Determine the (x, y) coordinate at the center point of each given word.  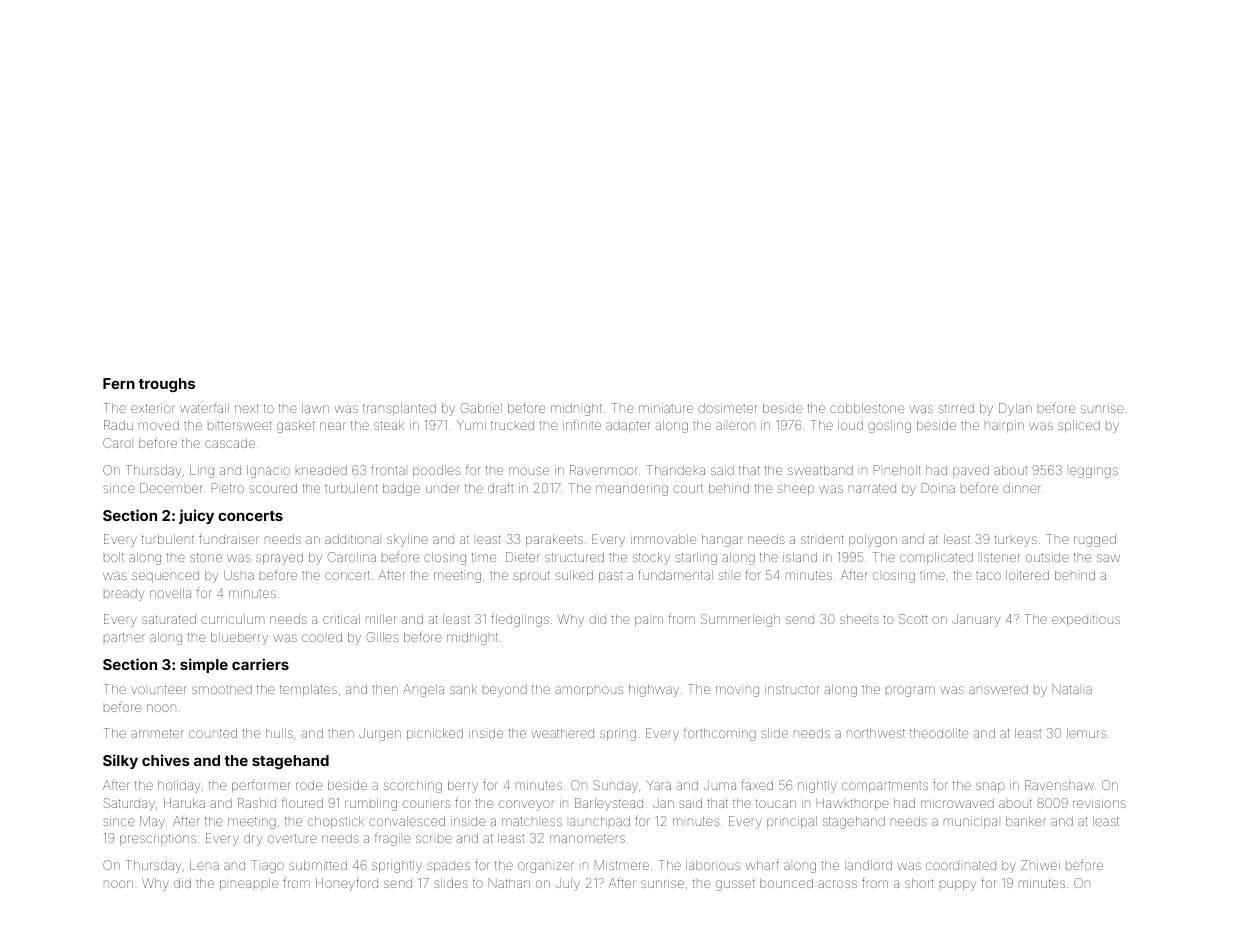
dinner (1022, 488)
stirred (956, 408)
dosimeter (727, 408)
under (443, 489)
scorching (413, 786)
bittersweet (240, 425)
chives (166, 760)
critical (341, 619)
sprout (532, 576)
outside (1047, 557)
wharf (762, 864)
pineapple (249, 884)
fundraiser (229, 538)
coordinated (961, 865)
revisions (1099, 803)
